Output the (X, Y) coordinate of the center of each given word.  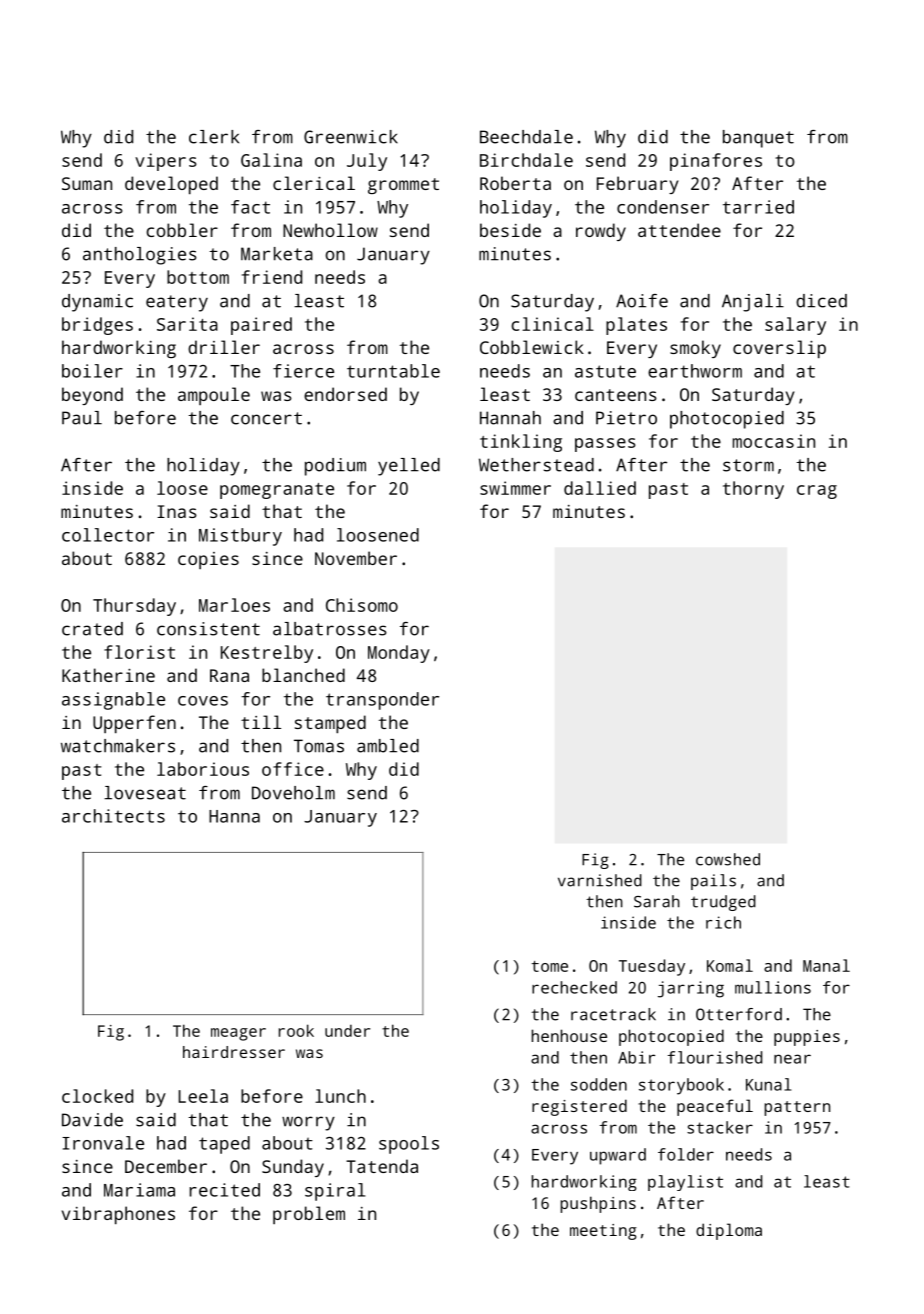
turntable (393, 371)
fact (250, 207)
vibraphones (118, 1215)
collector (108, 535)
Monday (399, 654)
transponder (382, 701)
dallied (600, 488)
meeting (603, 1232)
